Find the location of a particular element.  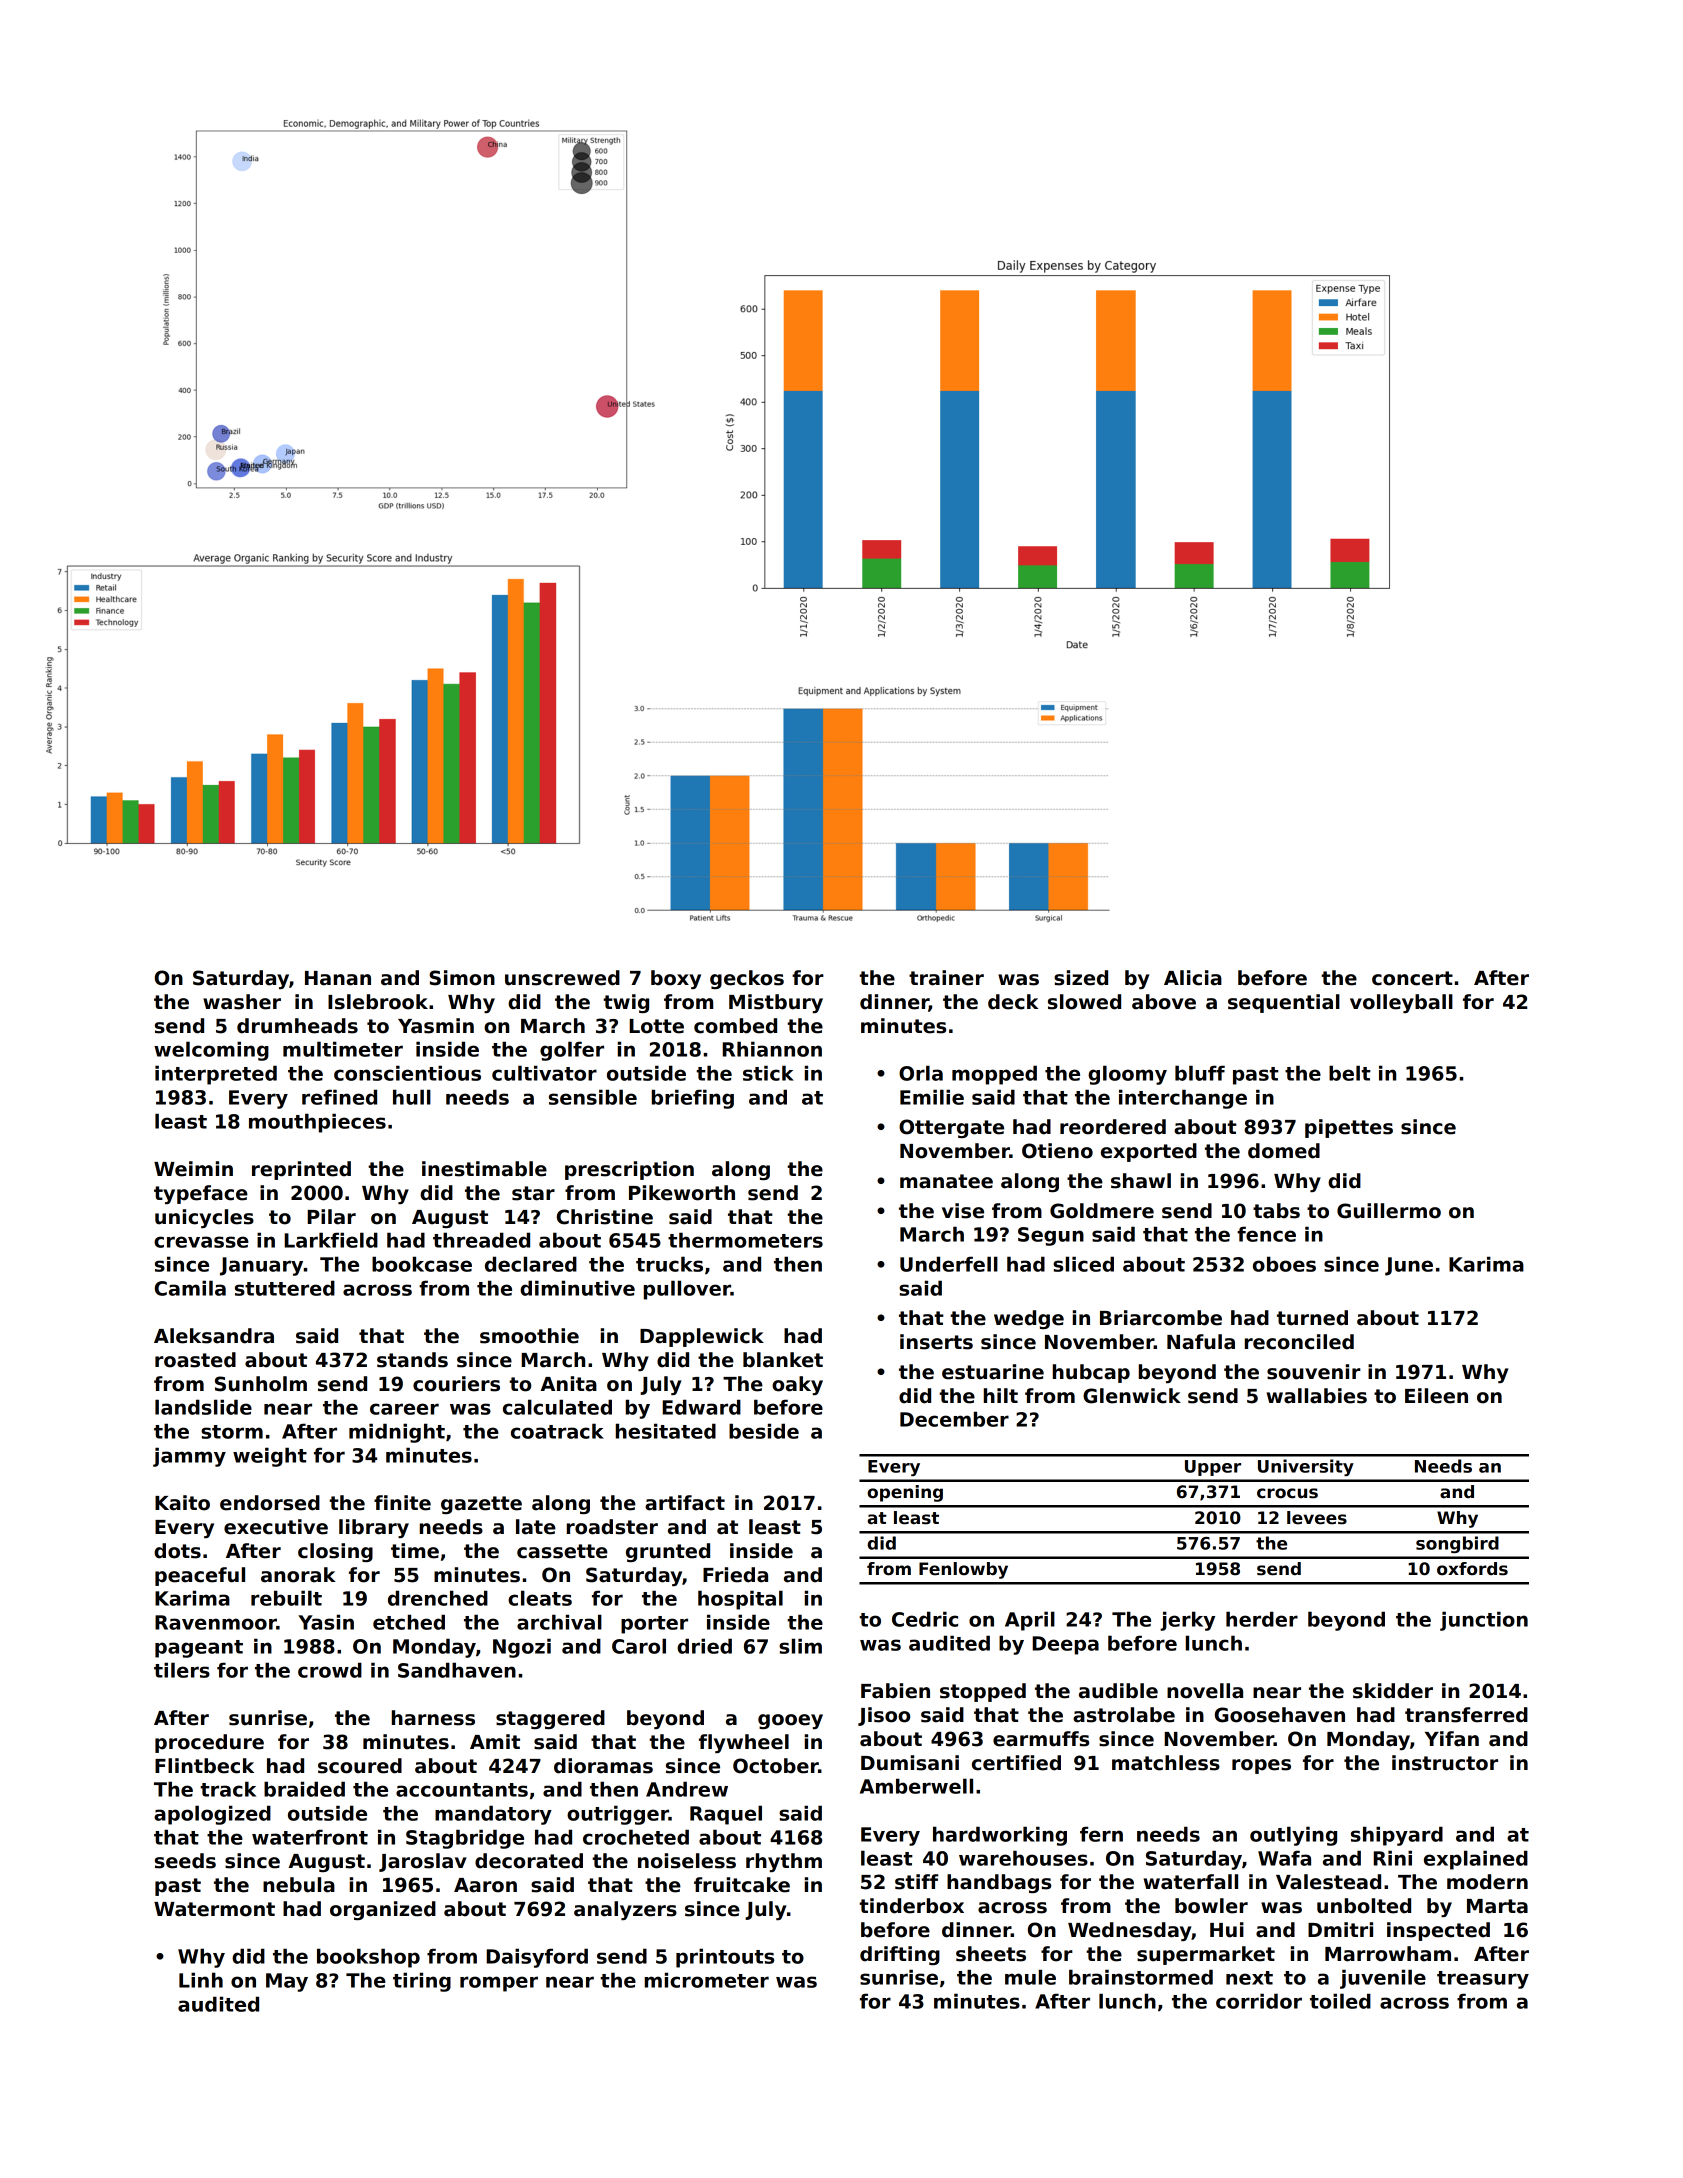

deck is located at coordinates (1013, 1002).
